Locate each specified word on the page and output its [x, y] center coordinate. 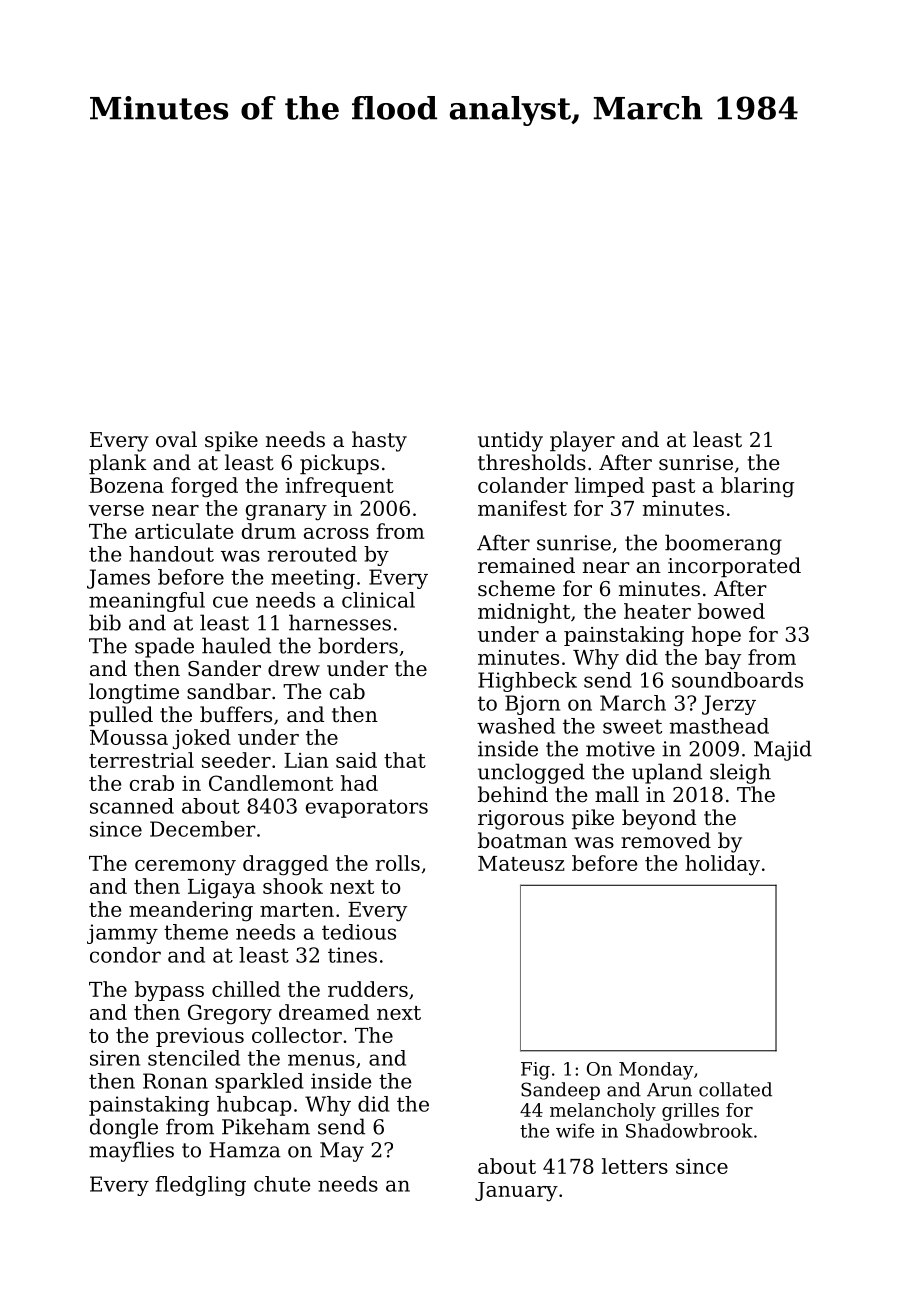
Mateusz [521, 863]
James [118, 579]
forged [204, 487]
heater [657, 611]
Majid [783, 750]
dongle [124, 1128]
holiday [722, 865]
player [582, 441]
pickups [339, 464]
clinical [378, 600]
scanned [132, 806]
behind [513, 794]
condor [125, 955]
